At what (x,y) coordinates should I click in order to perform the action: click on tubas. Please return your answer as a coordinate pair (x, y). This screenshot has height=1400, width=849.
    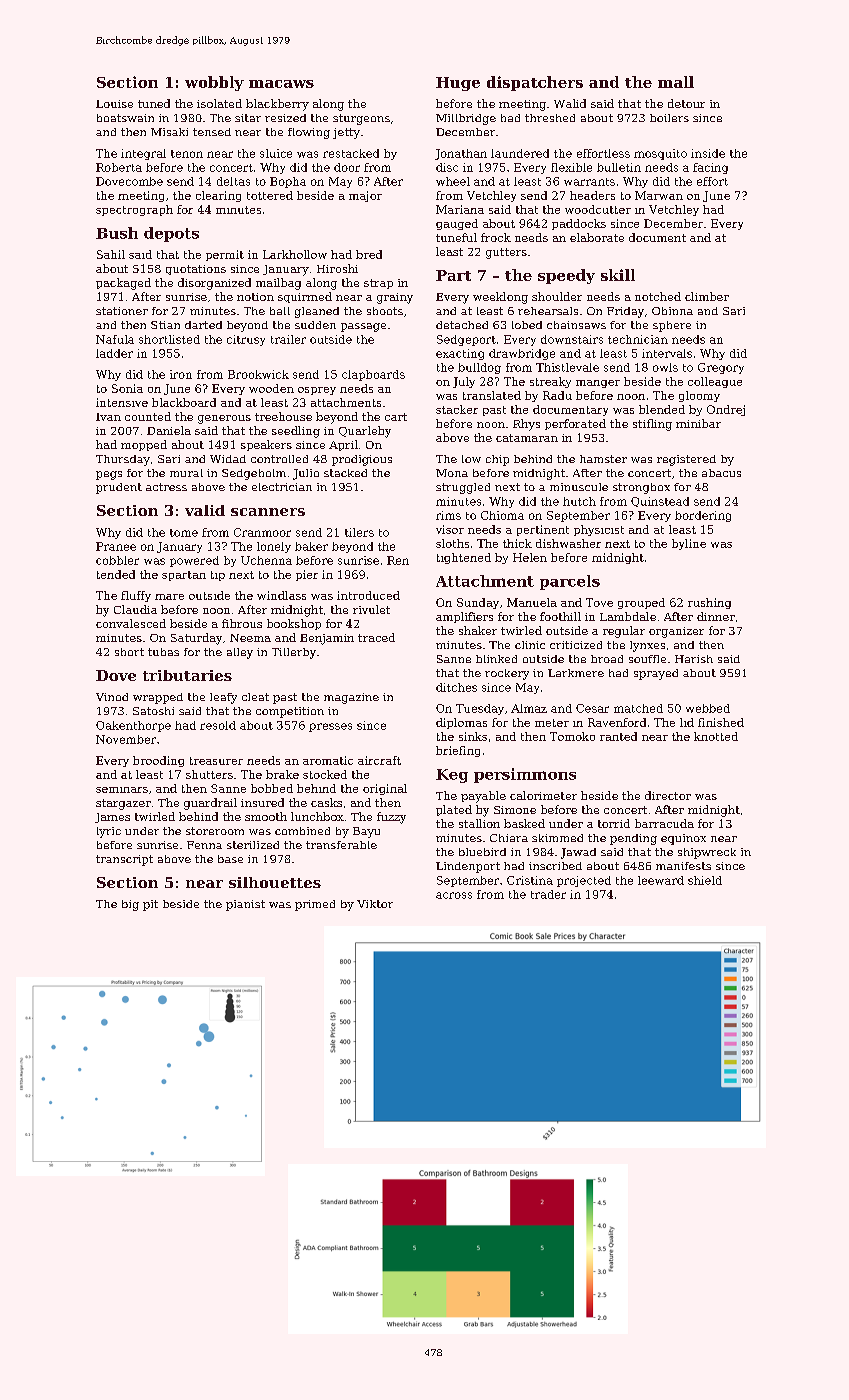
    Looking at the image, I should click on (163, 652).
